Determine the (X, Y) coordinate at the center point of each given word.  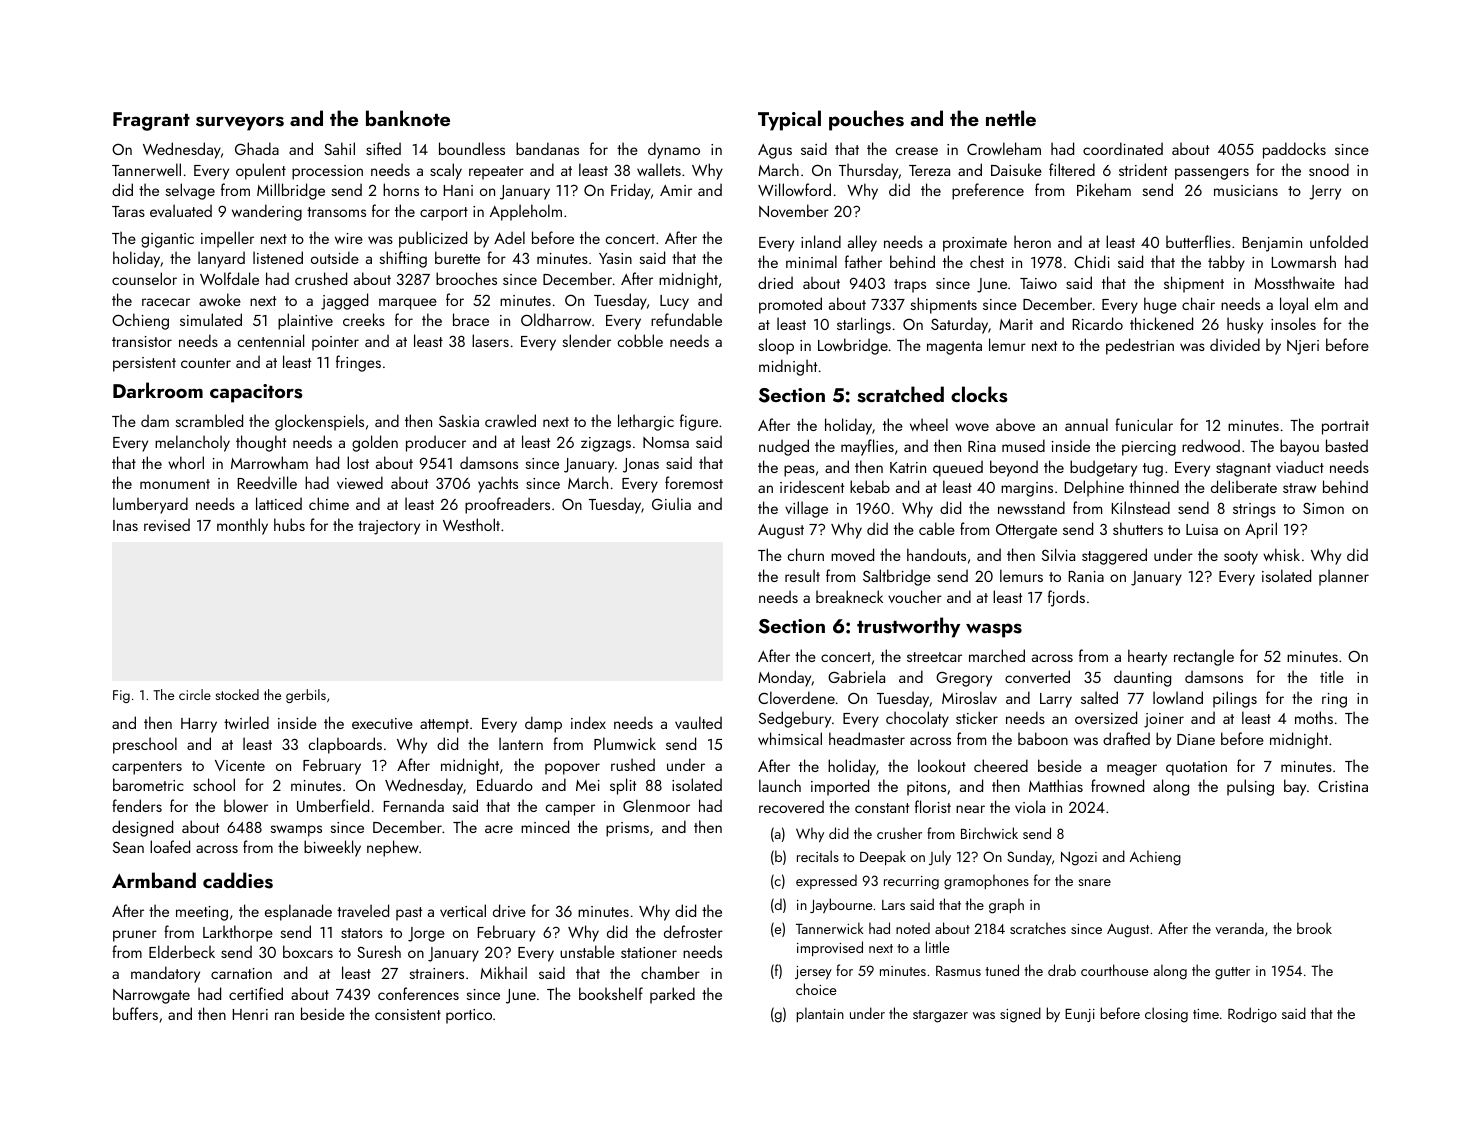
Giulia (671, 503)
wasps (994, 630)
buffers (135, 1013)
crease (917, 151)
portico (469, 1016)
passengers (1212, 174)
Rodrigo (1252, 1015)
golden (375, 443)
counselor (144, 278)
